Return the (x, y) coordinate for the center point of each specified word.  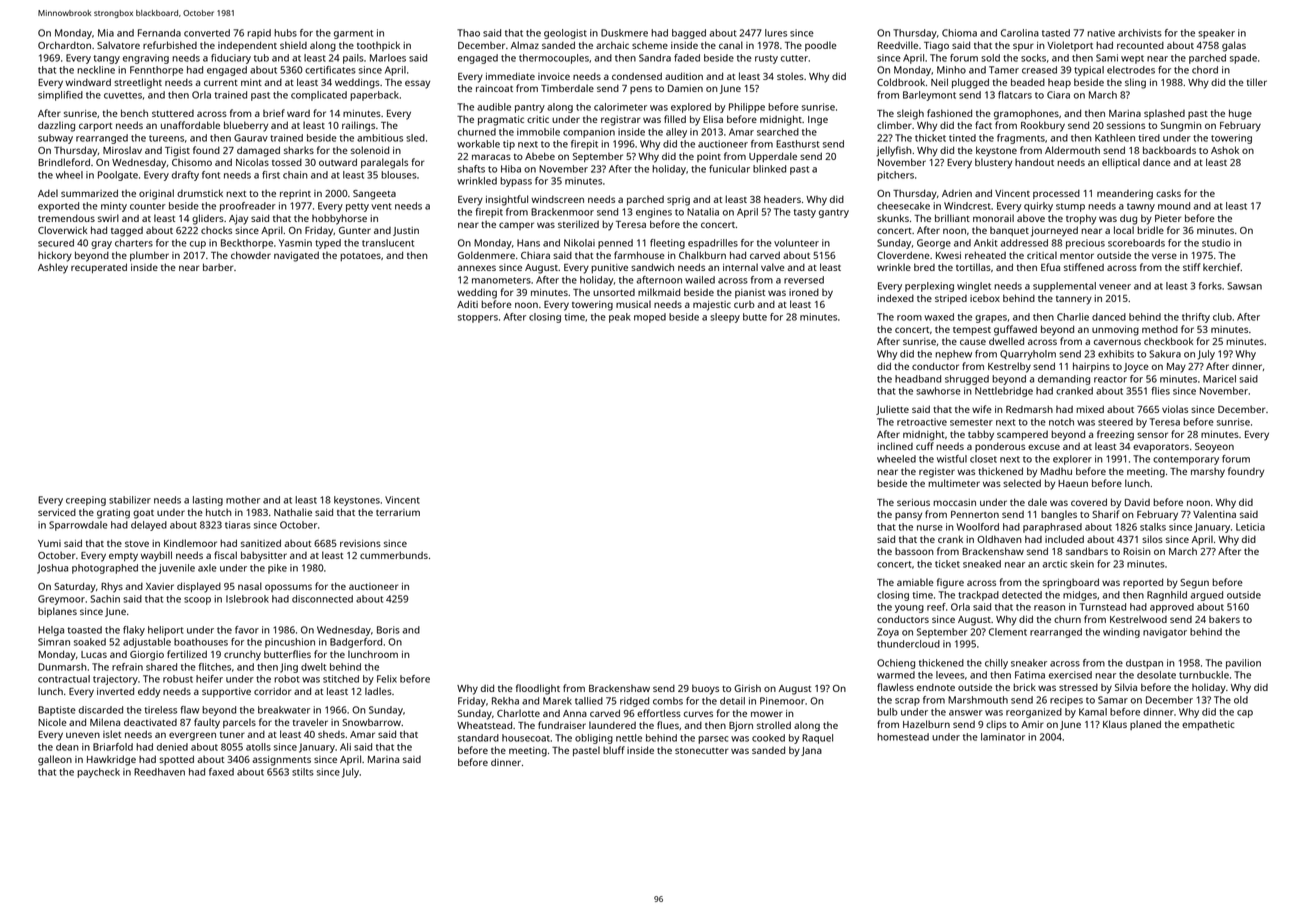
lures (776, 33)
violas (1175, 409)
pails (353, 59)
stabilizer (130, 500)
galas (1234, 46)
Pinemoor (782, 701)
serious (913, 502)
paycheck (98, 773)
